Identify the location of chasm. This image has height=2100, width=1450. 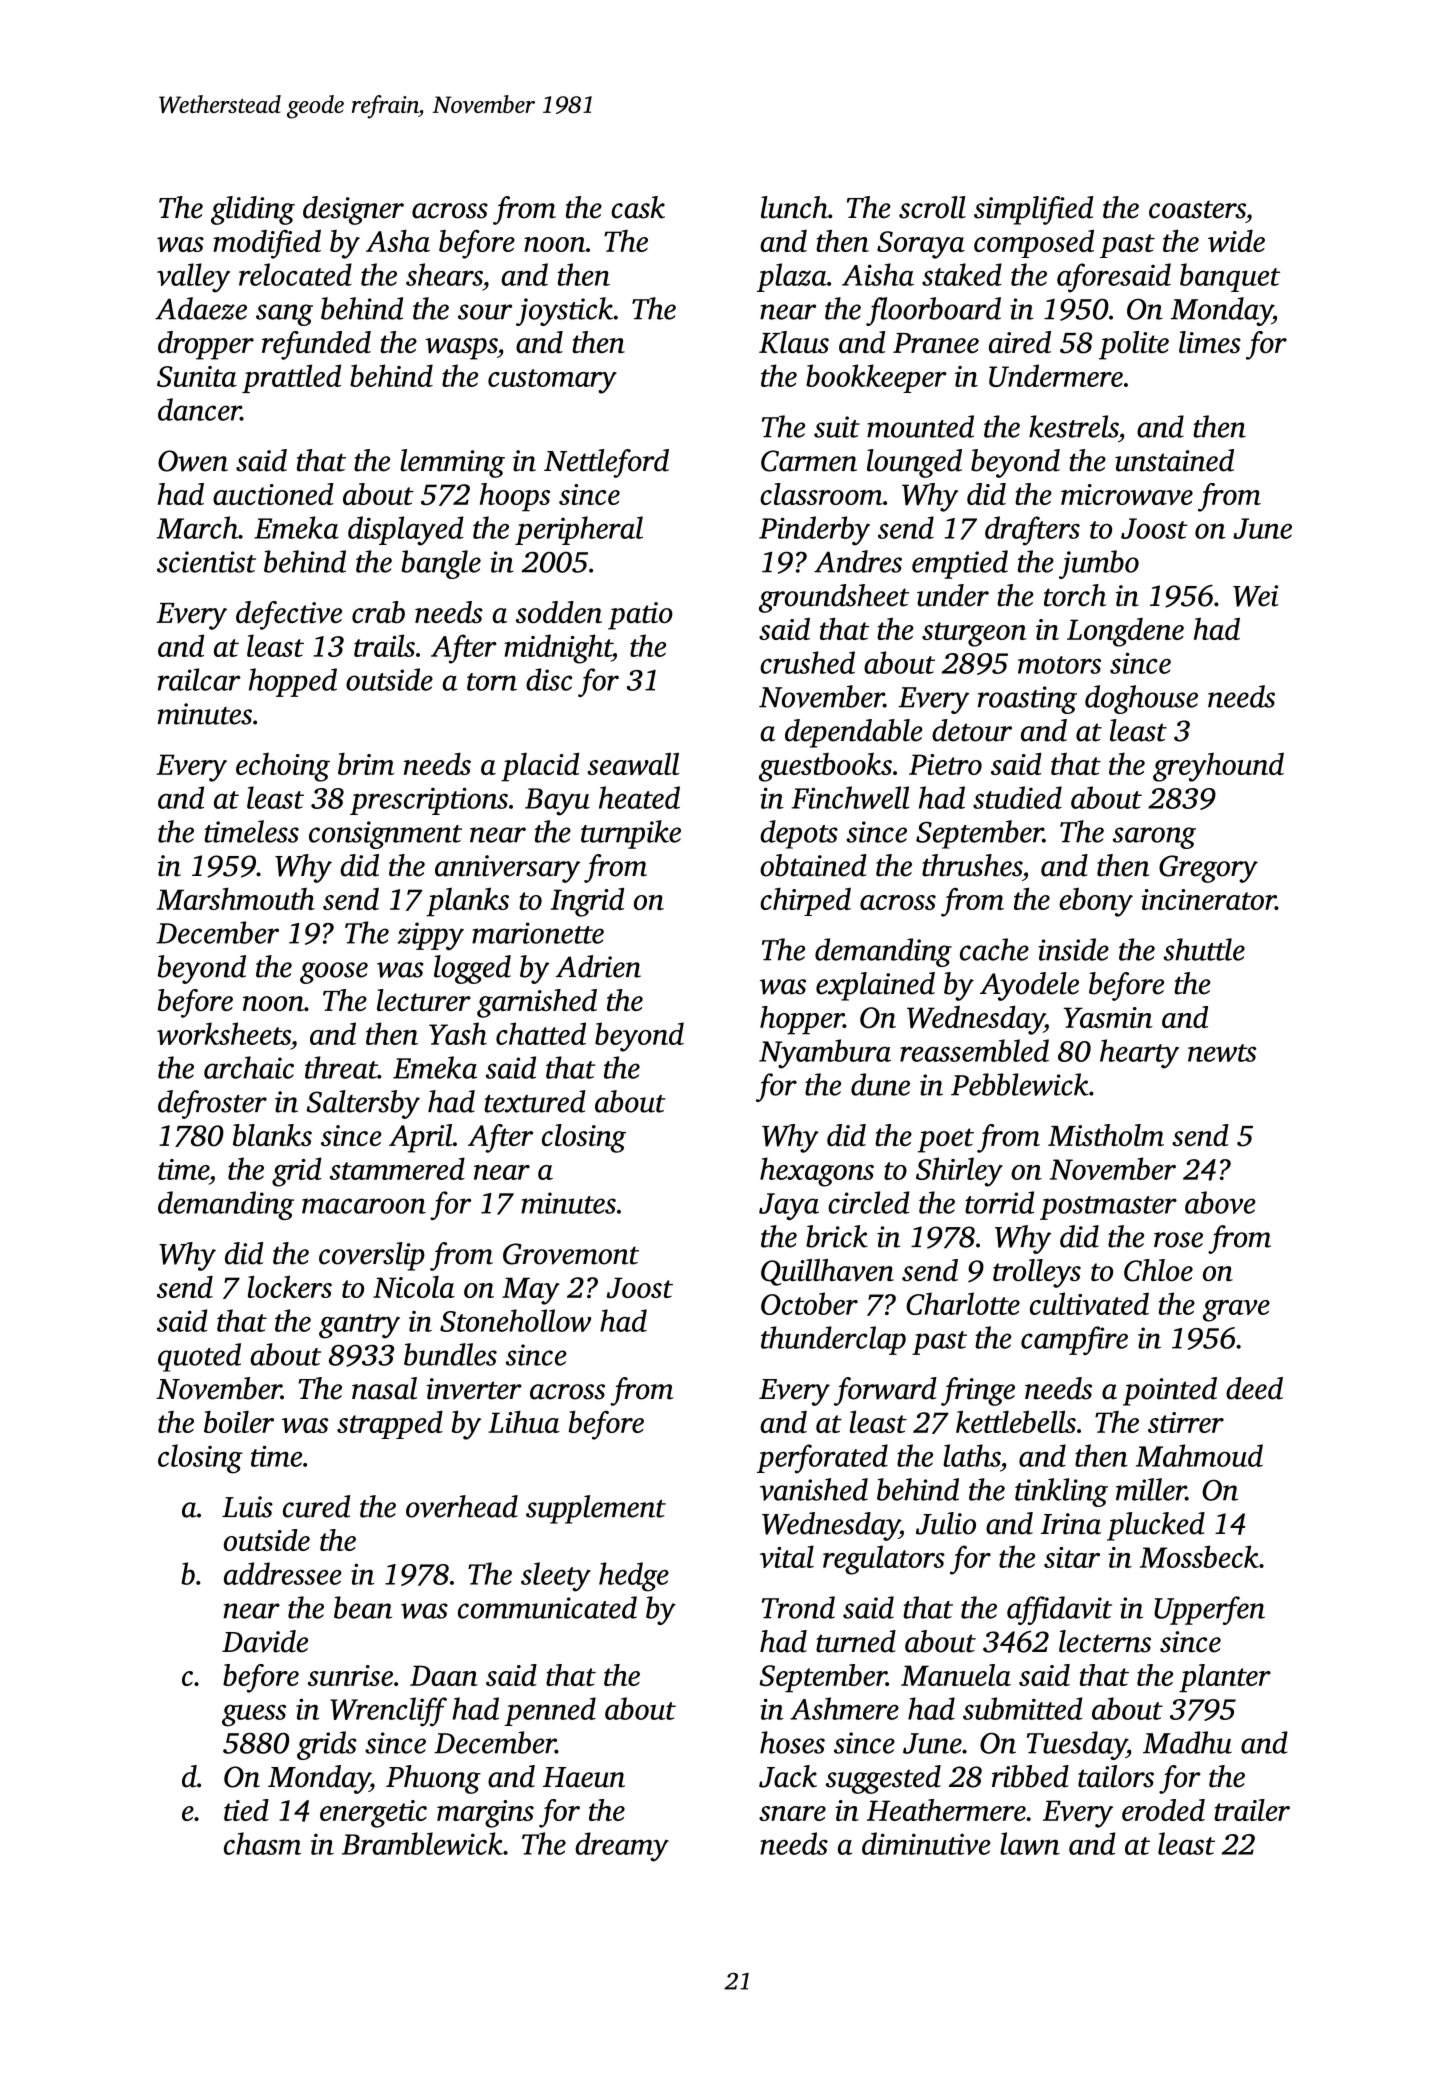
(262, 1843).
